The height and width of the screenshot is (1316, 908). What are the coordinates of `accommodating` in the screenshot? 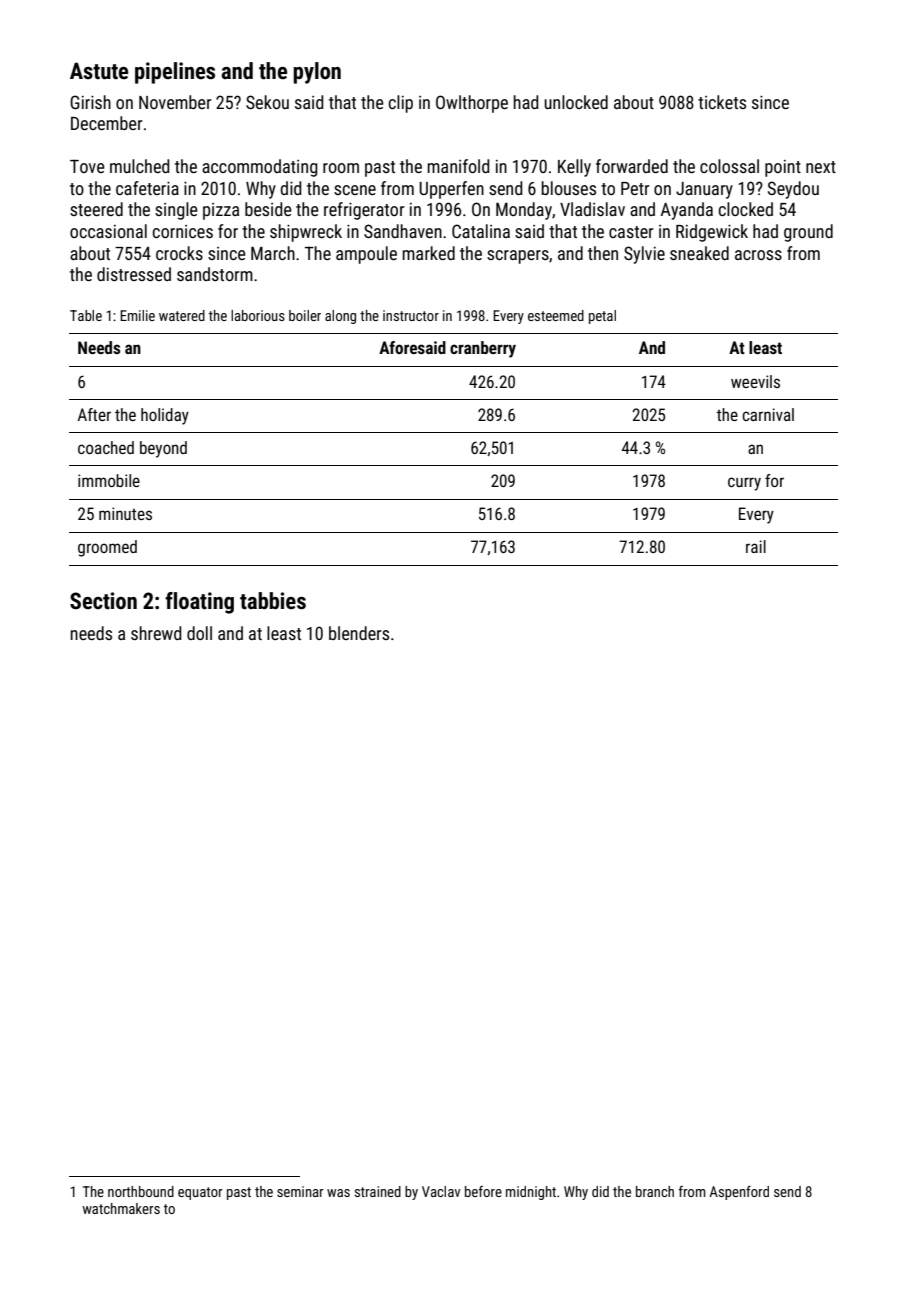 It's located at (260, 168).
